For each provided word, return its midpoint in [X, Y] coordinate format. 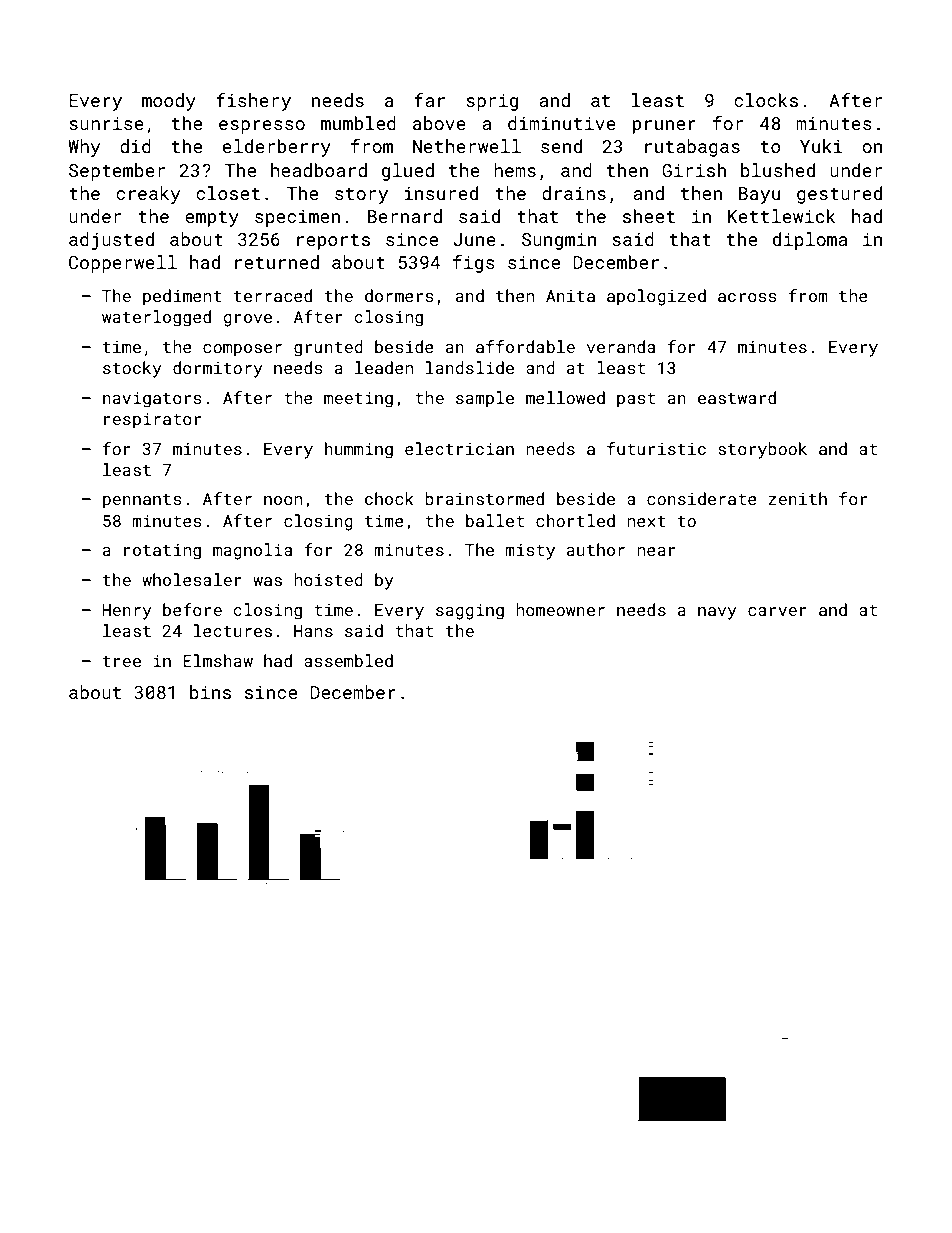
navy [717, 613]
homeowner [560, 609]
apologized [656, 297]
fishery [253, 102]
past [636, 400]
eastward [737, 397]
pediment [182, 297]
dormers [399, 295]
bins [210, 692]
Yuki [821, 146]
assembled [348, 660]
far [430, 100]
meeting [358, 400]
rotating [162, 552]
